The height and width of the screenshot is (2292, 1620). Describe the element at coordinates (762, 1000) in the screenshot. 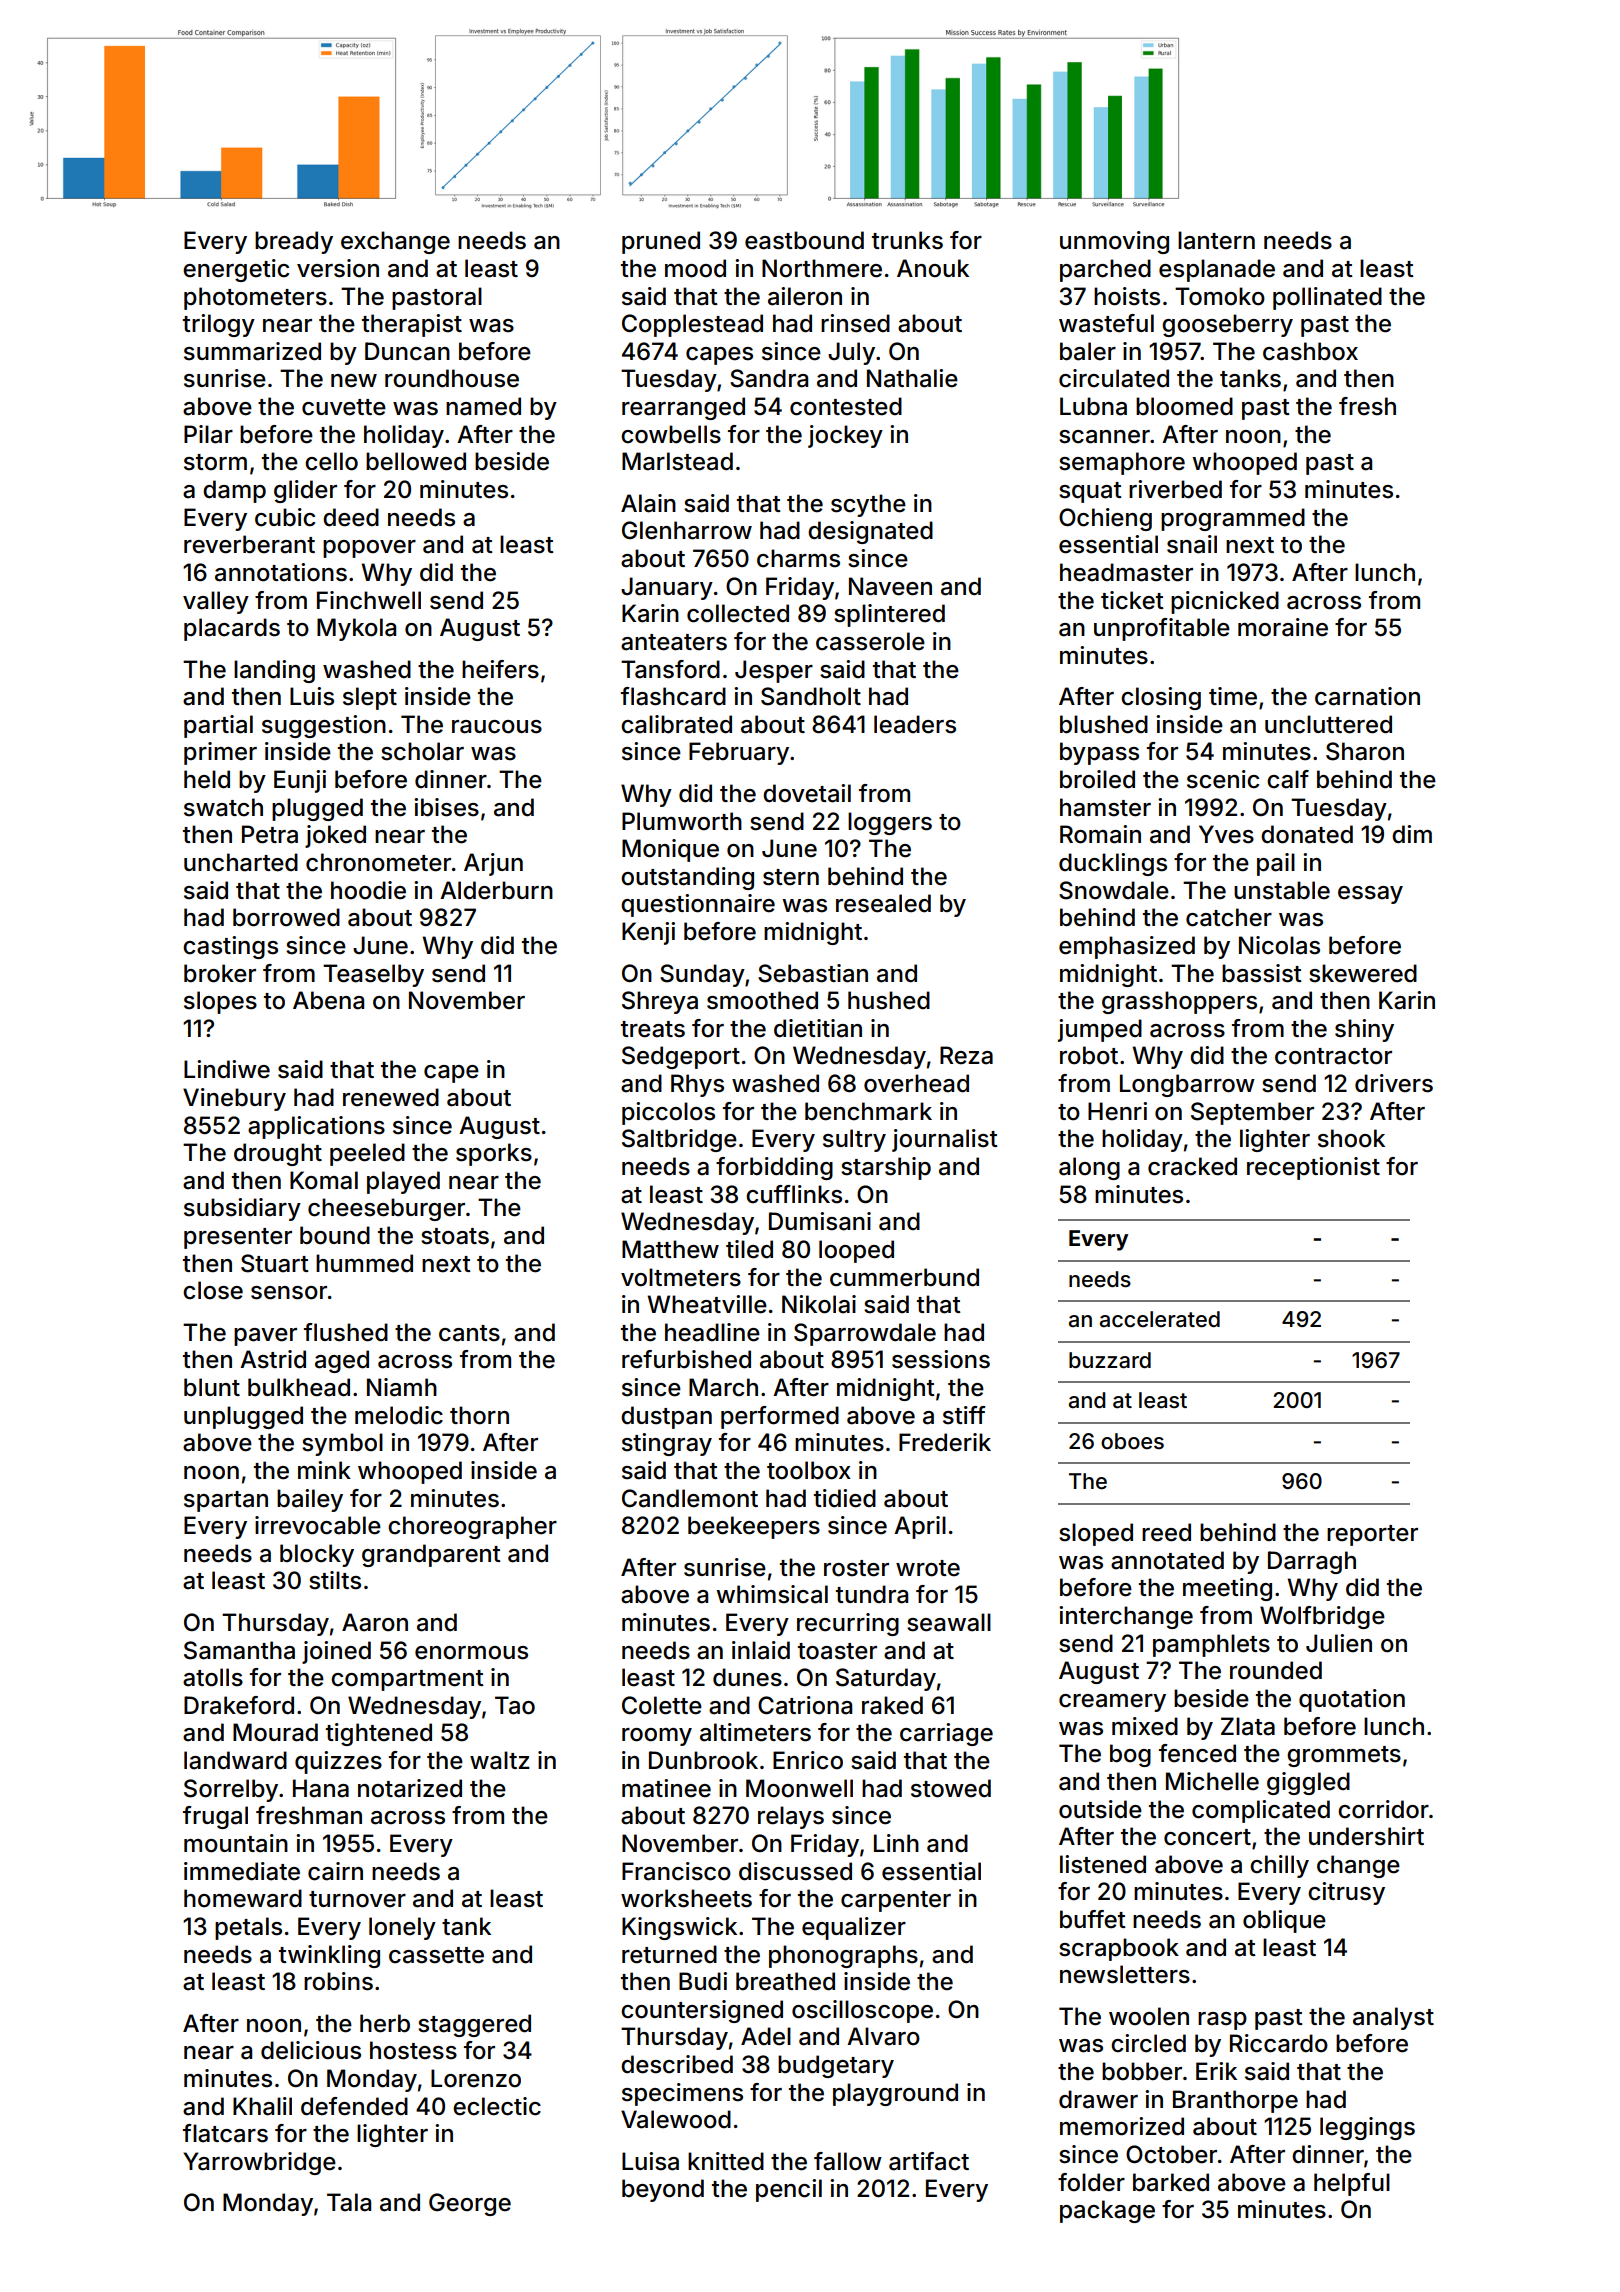

I see `smoothed` at that location.
